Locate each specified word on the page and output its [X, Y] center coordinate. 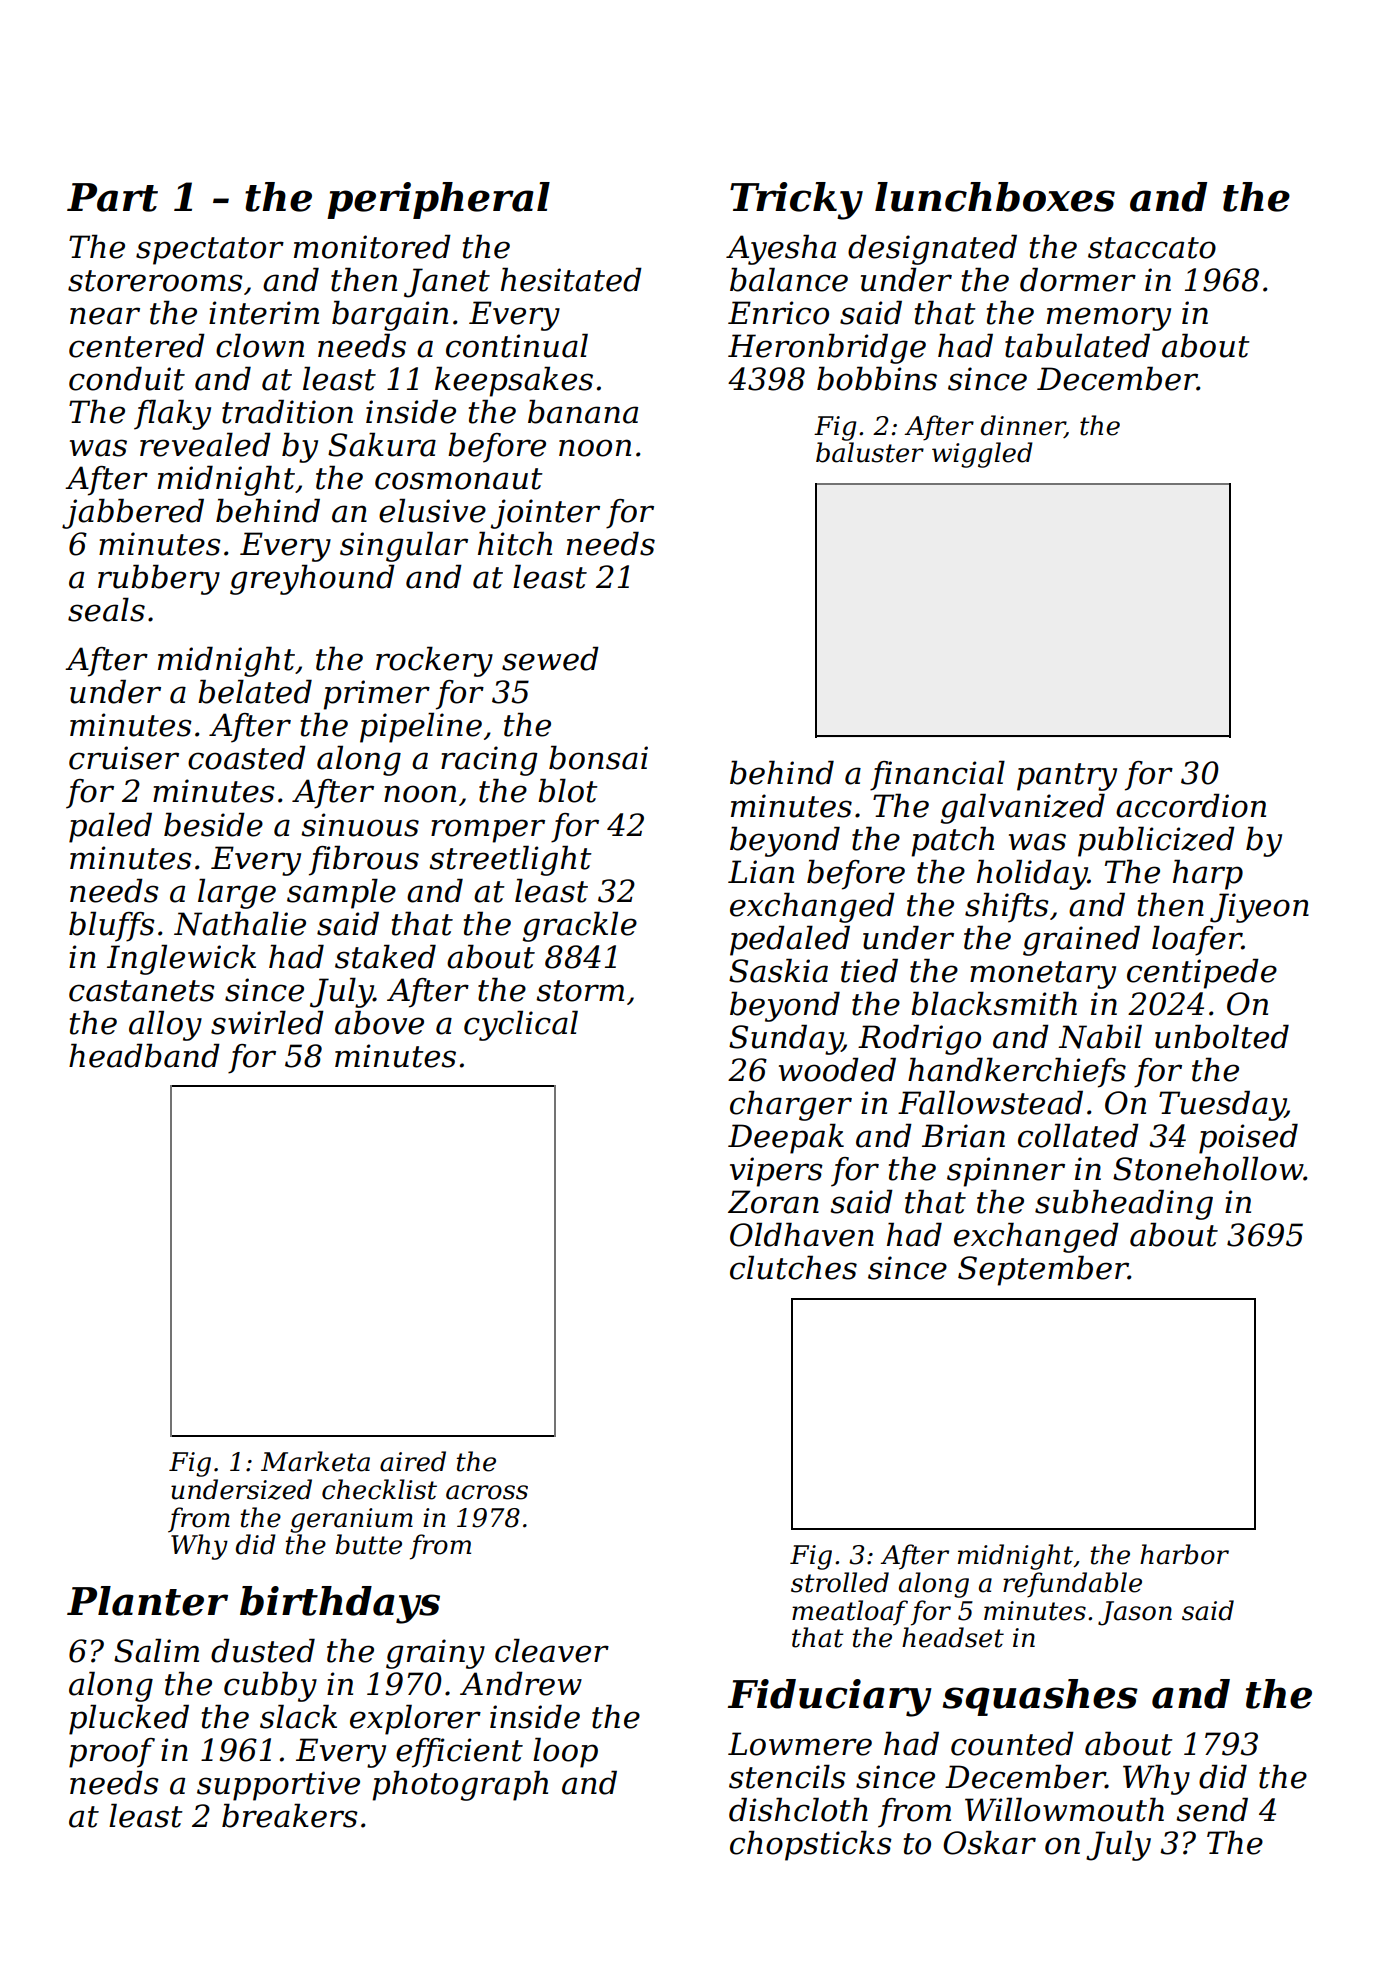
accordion [1191, 805]
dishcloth [798, 1809]
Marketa [315, 1461]
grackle [580, 926]
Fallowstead [990, 1102]
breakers [290, 1815]
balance [789, 279]
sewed [550, 658]
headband [144, 1055]
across [487, 1492]
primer [376, 695]
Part [112, 197]
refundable [1072, 1585]
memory [1109, 319]
